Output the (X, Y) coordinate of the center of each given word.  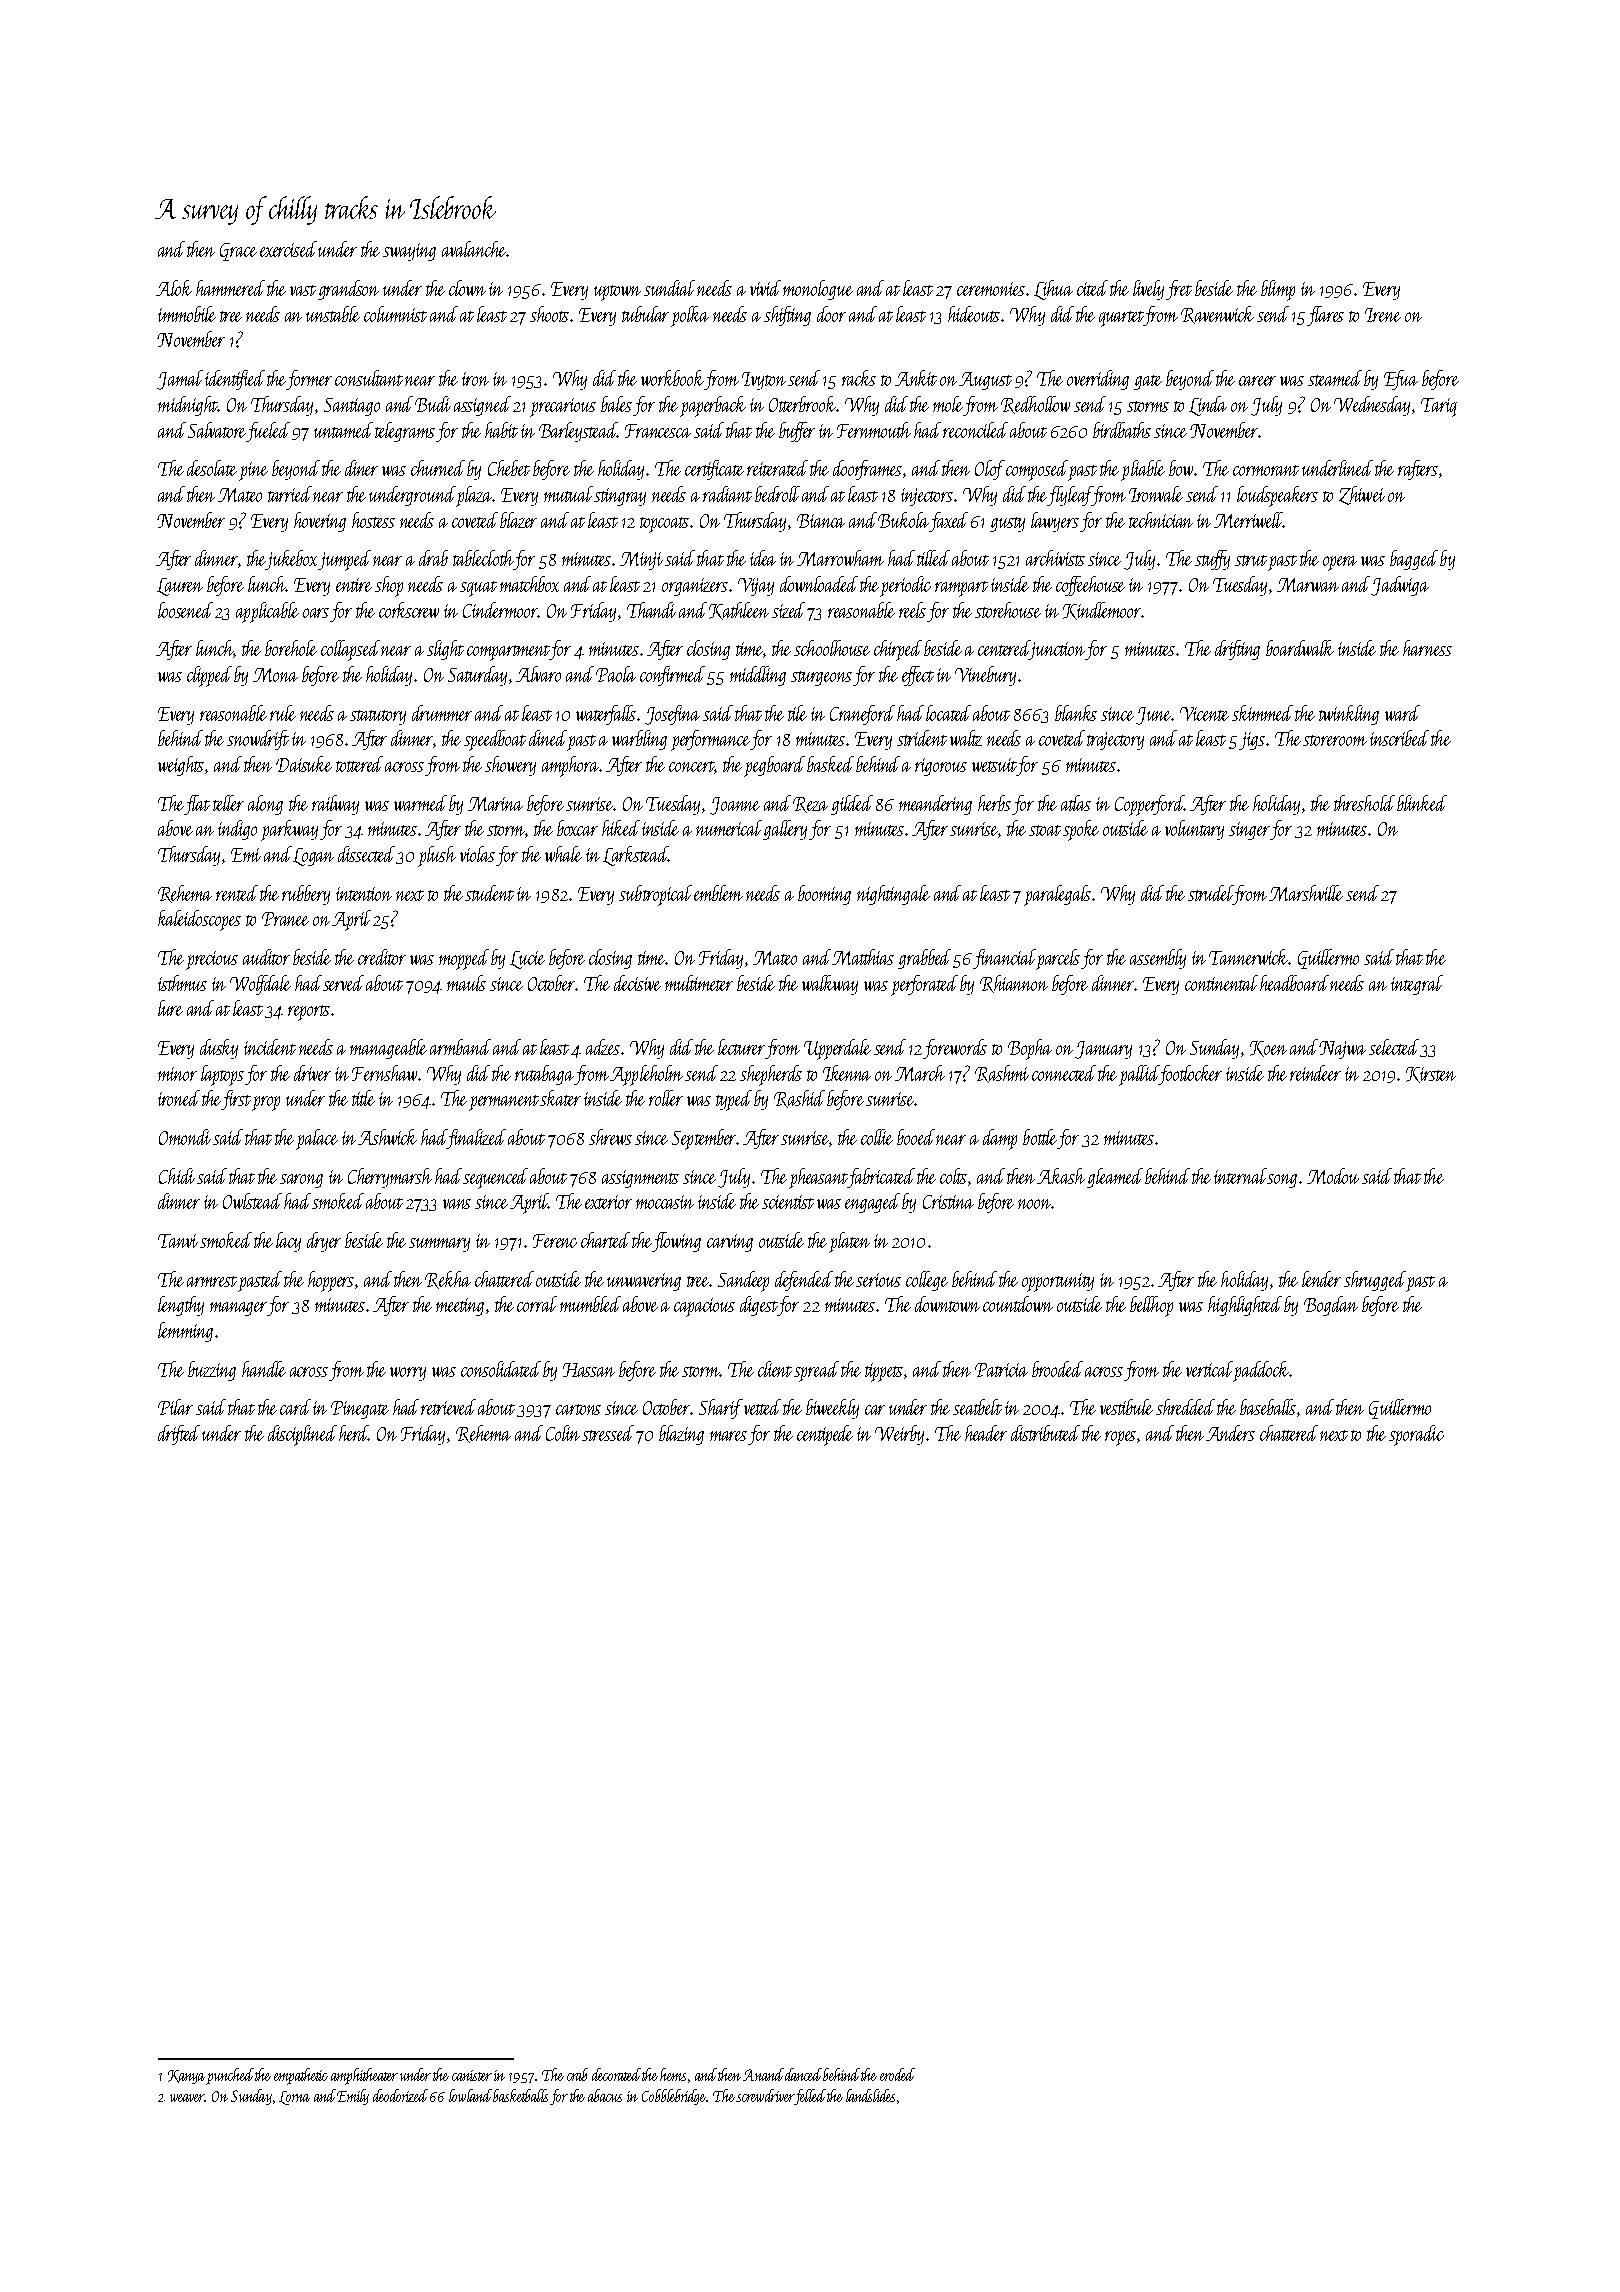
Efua (1401, 380)
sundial (671, 288)
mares (728, 1436)
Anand (763, 2074)
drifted (180, 1435)
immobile (187, 314)
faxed (949, 522)
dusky (219, 1049)
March (920, 1073)
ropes (1121, 1438)
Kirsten (1431, 1075)
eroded (897, 2074)
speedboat (495, 740)
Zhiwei (1362, 495)
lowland (470, 2095)
